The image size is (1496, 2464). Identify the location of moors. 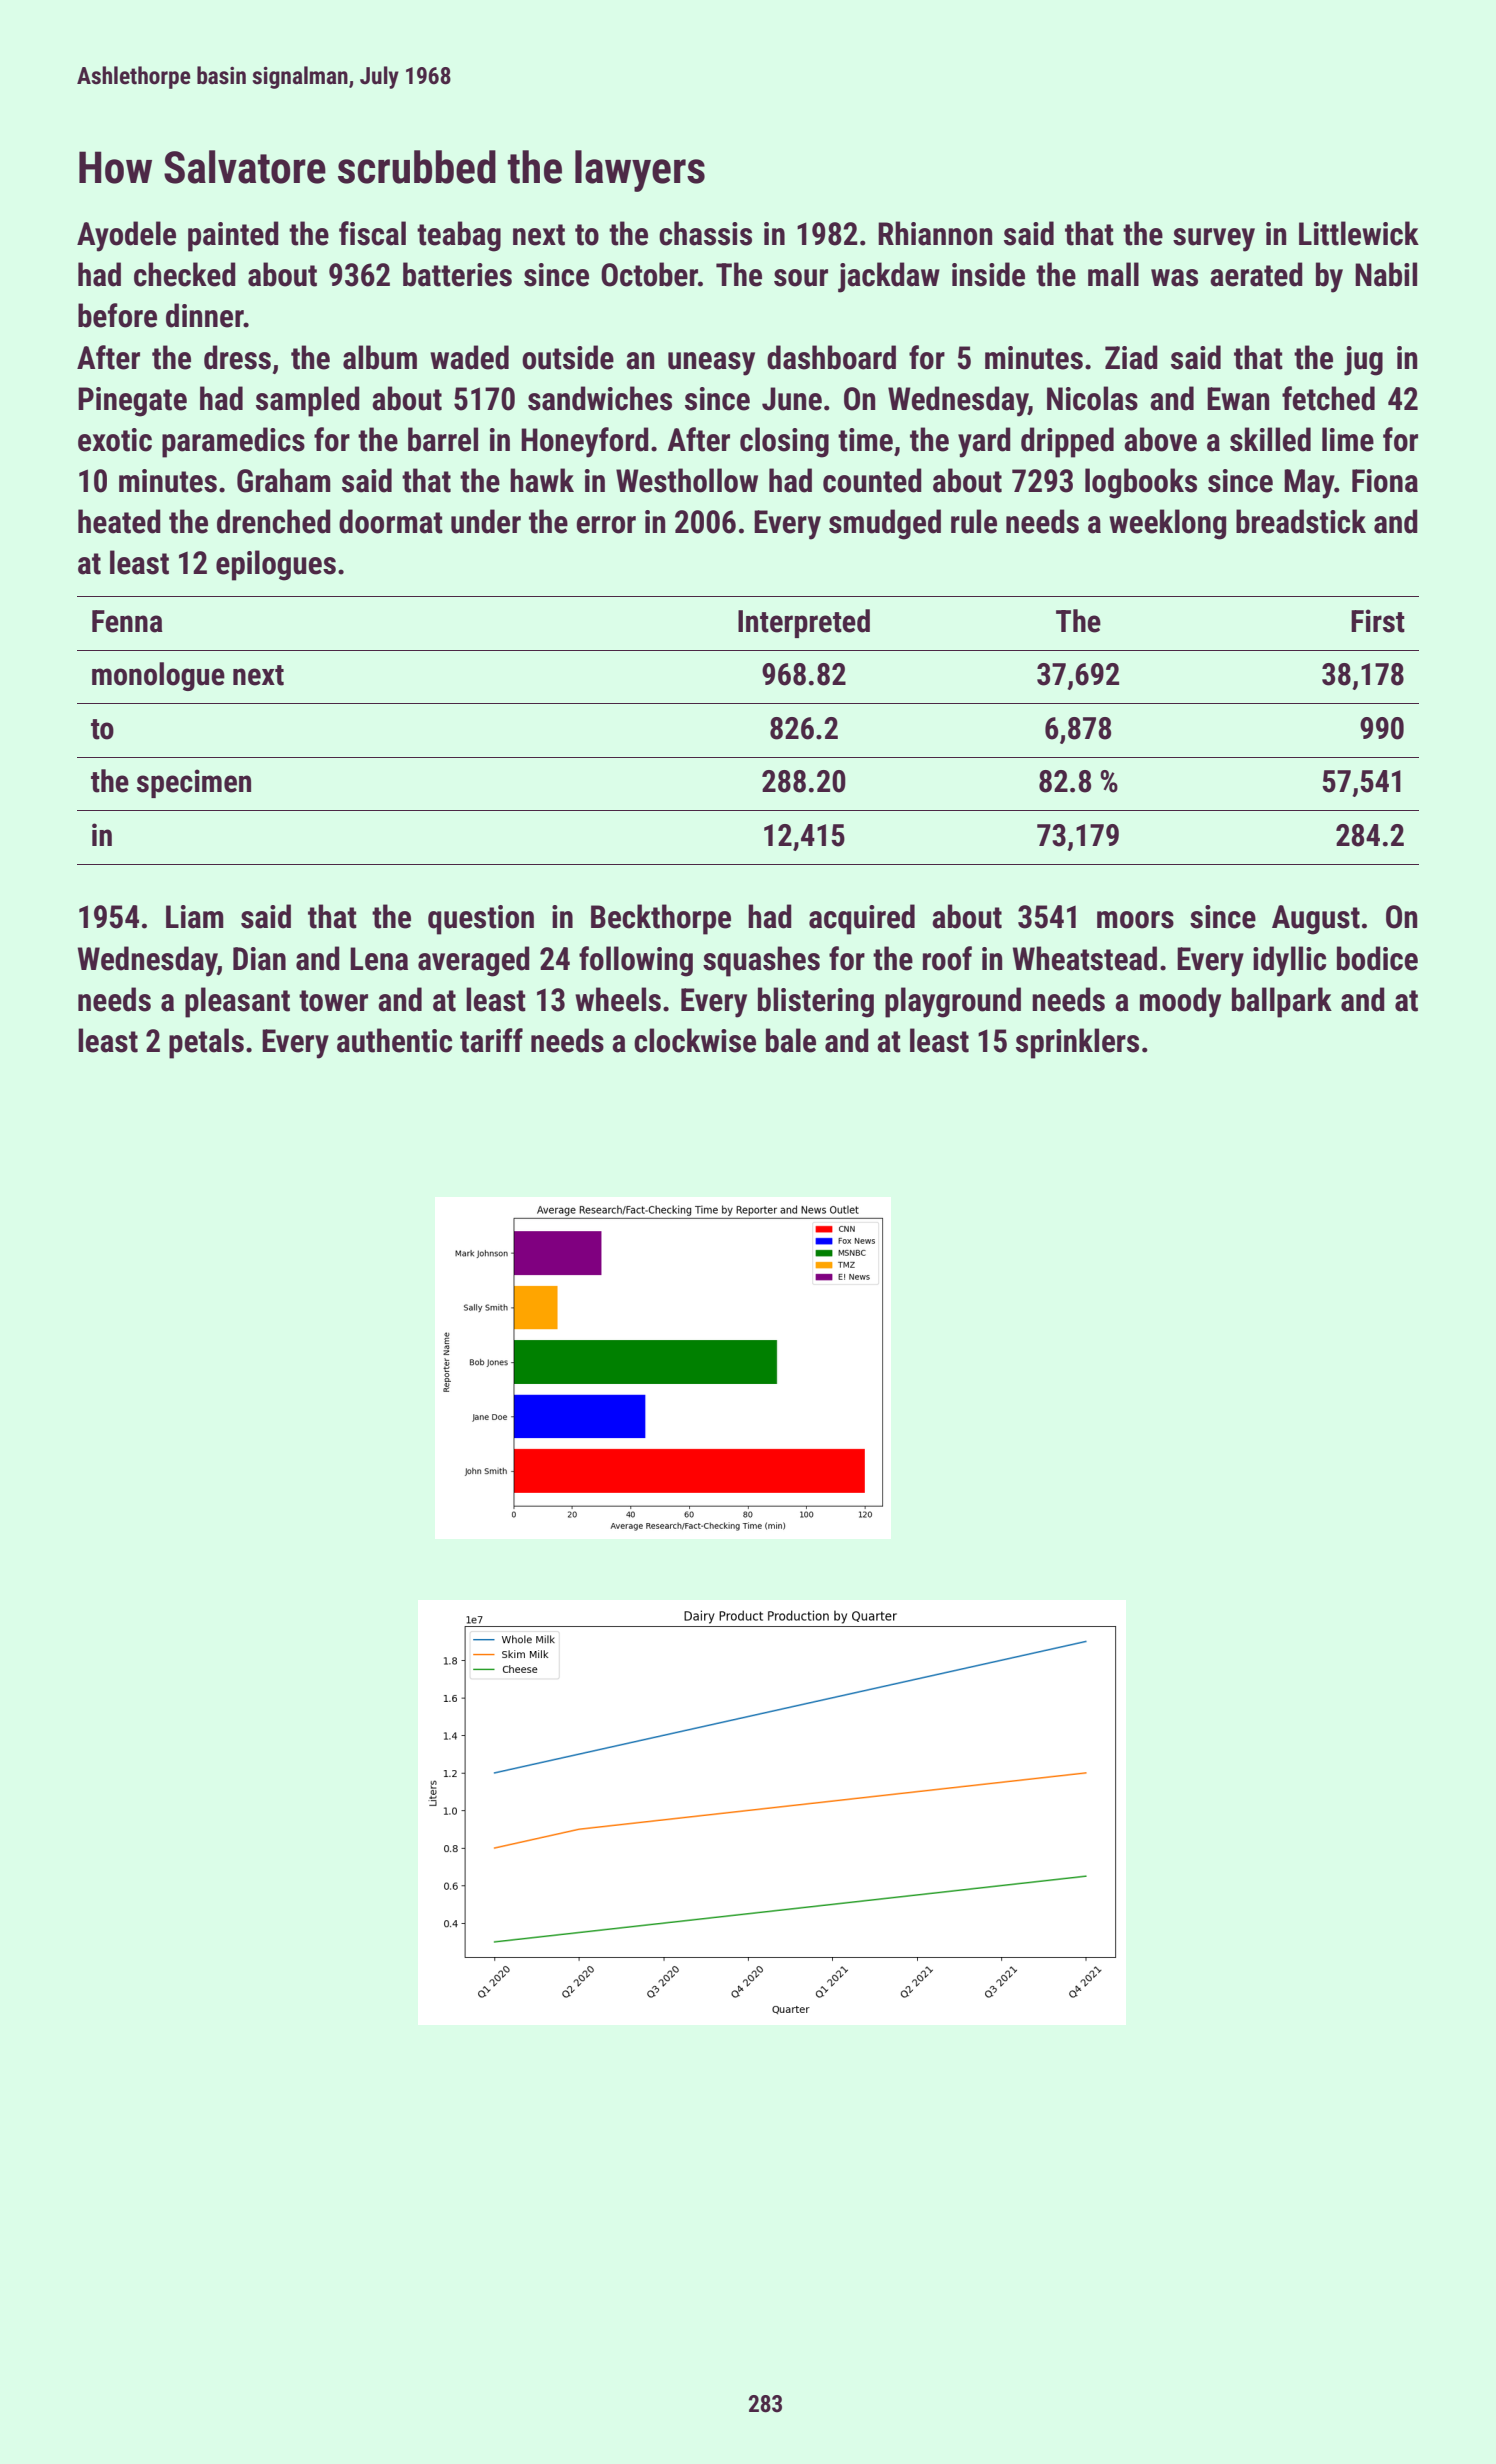
(1135, 920).
